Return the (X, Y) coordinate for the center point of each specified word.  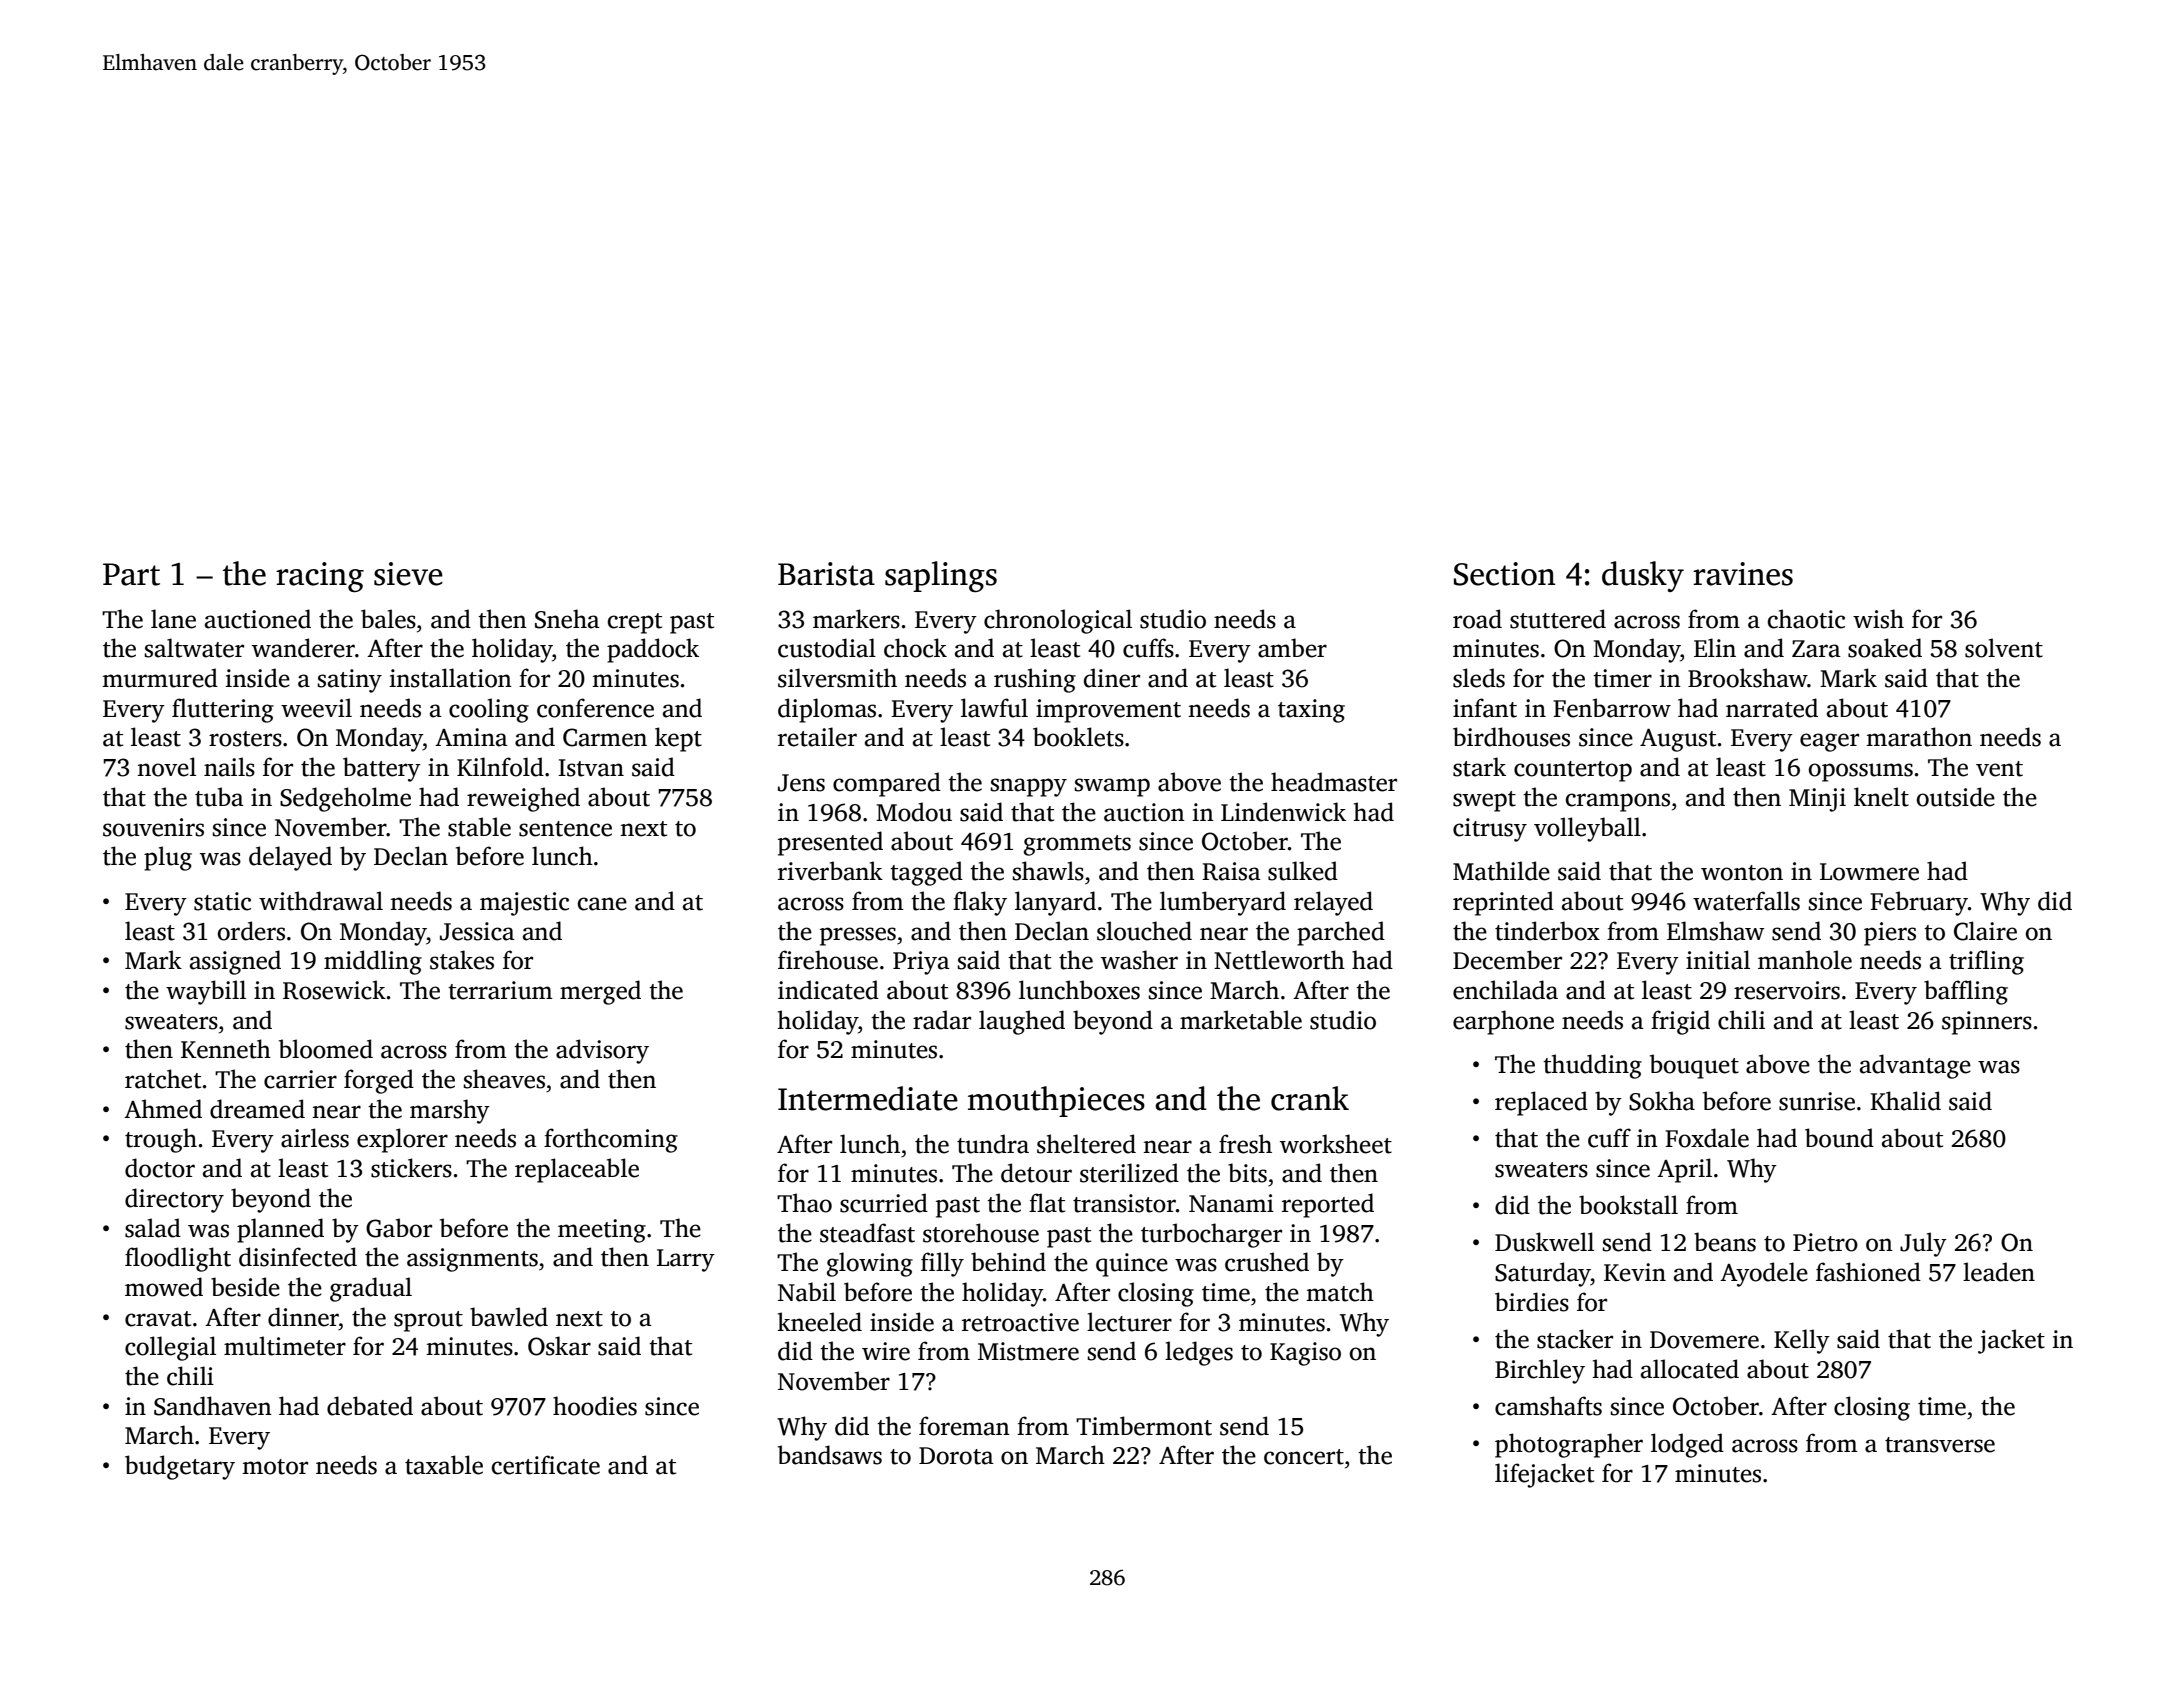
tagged (926, 873)
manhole (1805, 960)
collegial (170, 1348)
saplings (941, 576)
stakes (462, 960)
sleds (1479, 678)
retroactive (1020, 1322)
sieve (408, 574)
